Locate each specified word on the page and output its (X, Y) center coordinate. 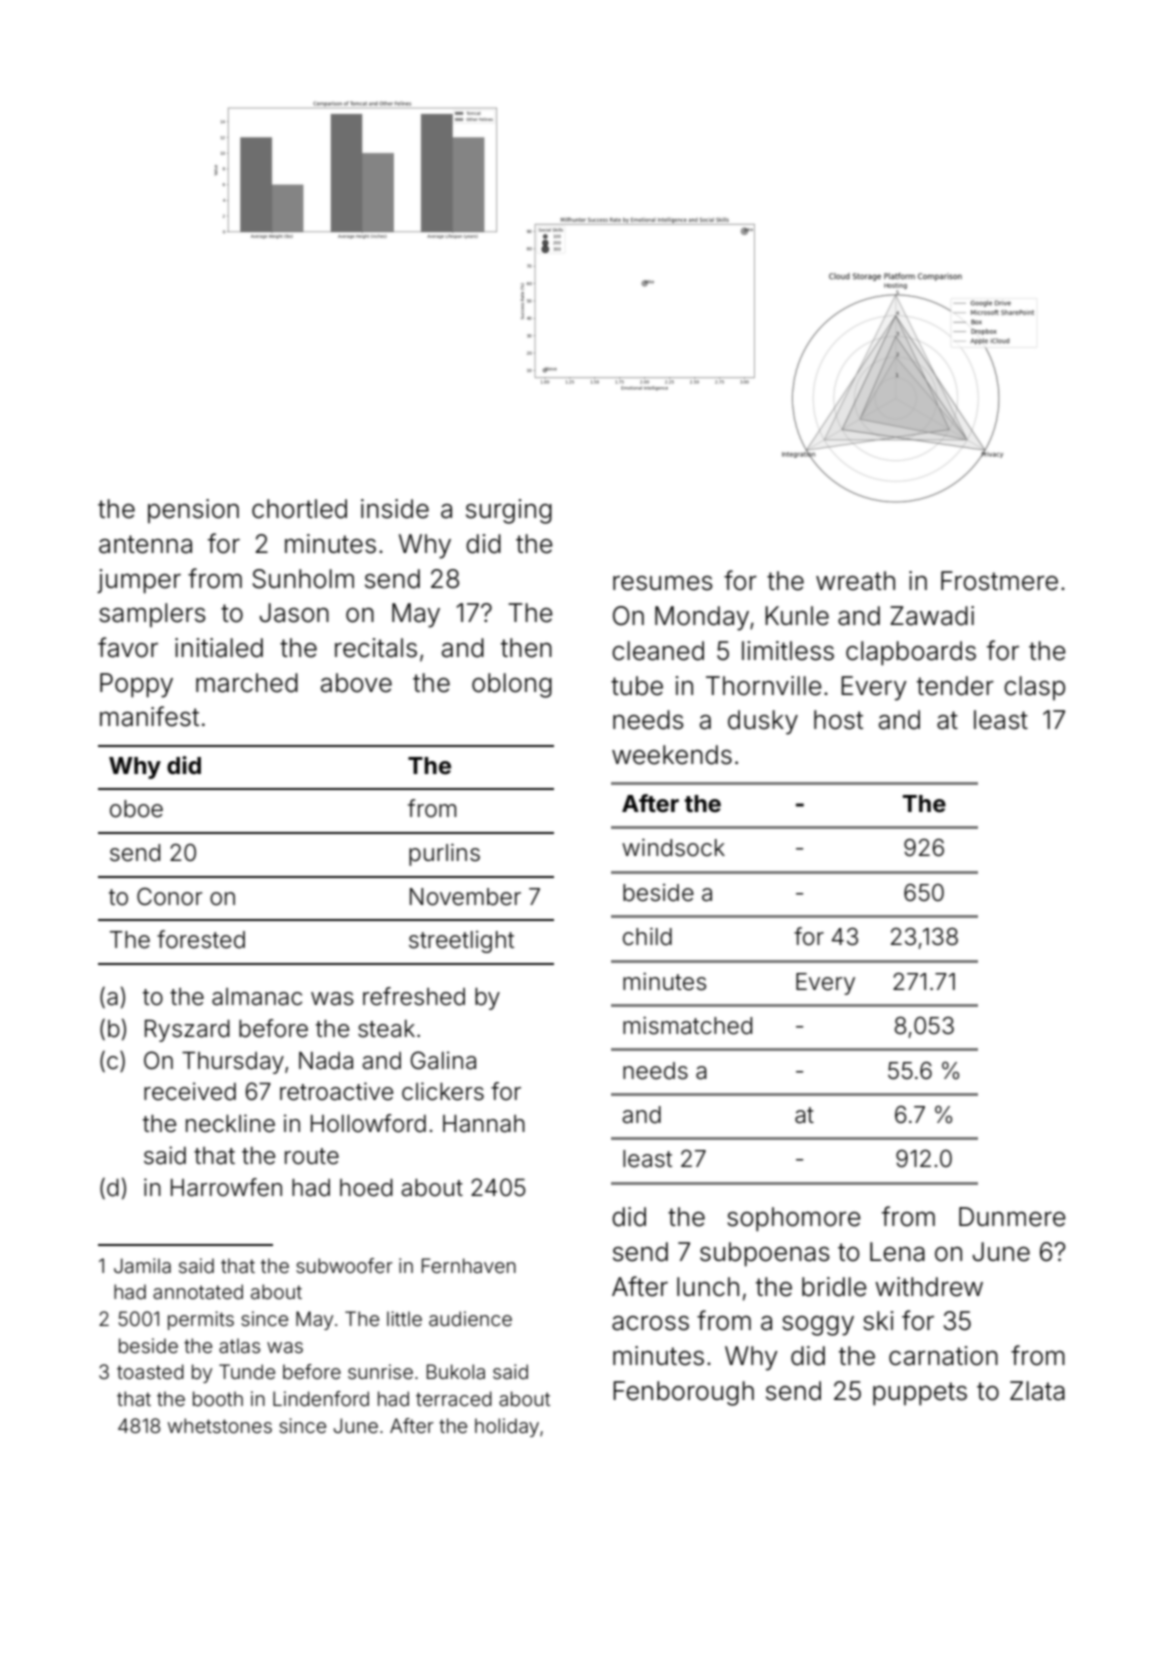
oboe (136, 809)
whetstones (220, 1425)
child (647, 937)
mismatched (687, 1026)
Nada (326, 1061)
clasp (1034, 688)
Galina (443, 1060)
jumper (139, 581)
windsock (673, 848)
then (526, 648)
